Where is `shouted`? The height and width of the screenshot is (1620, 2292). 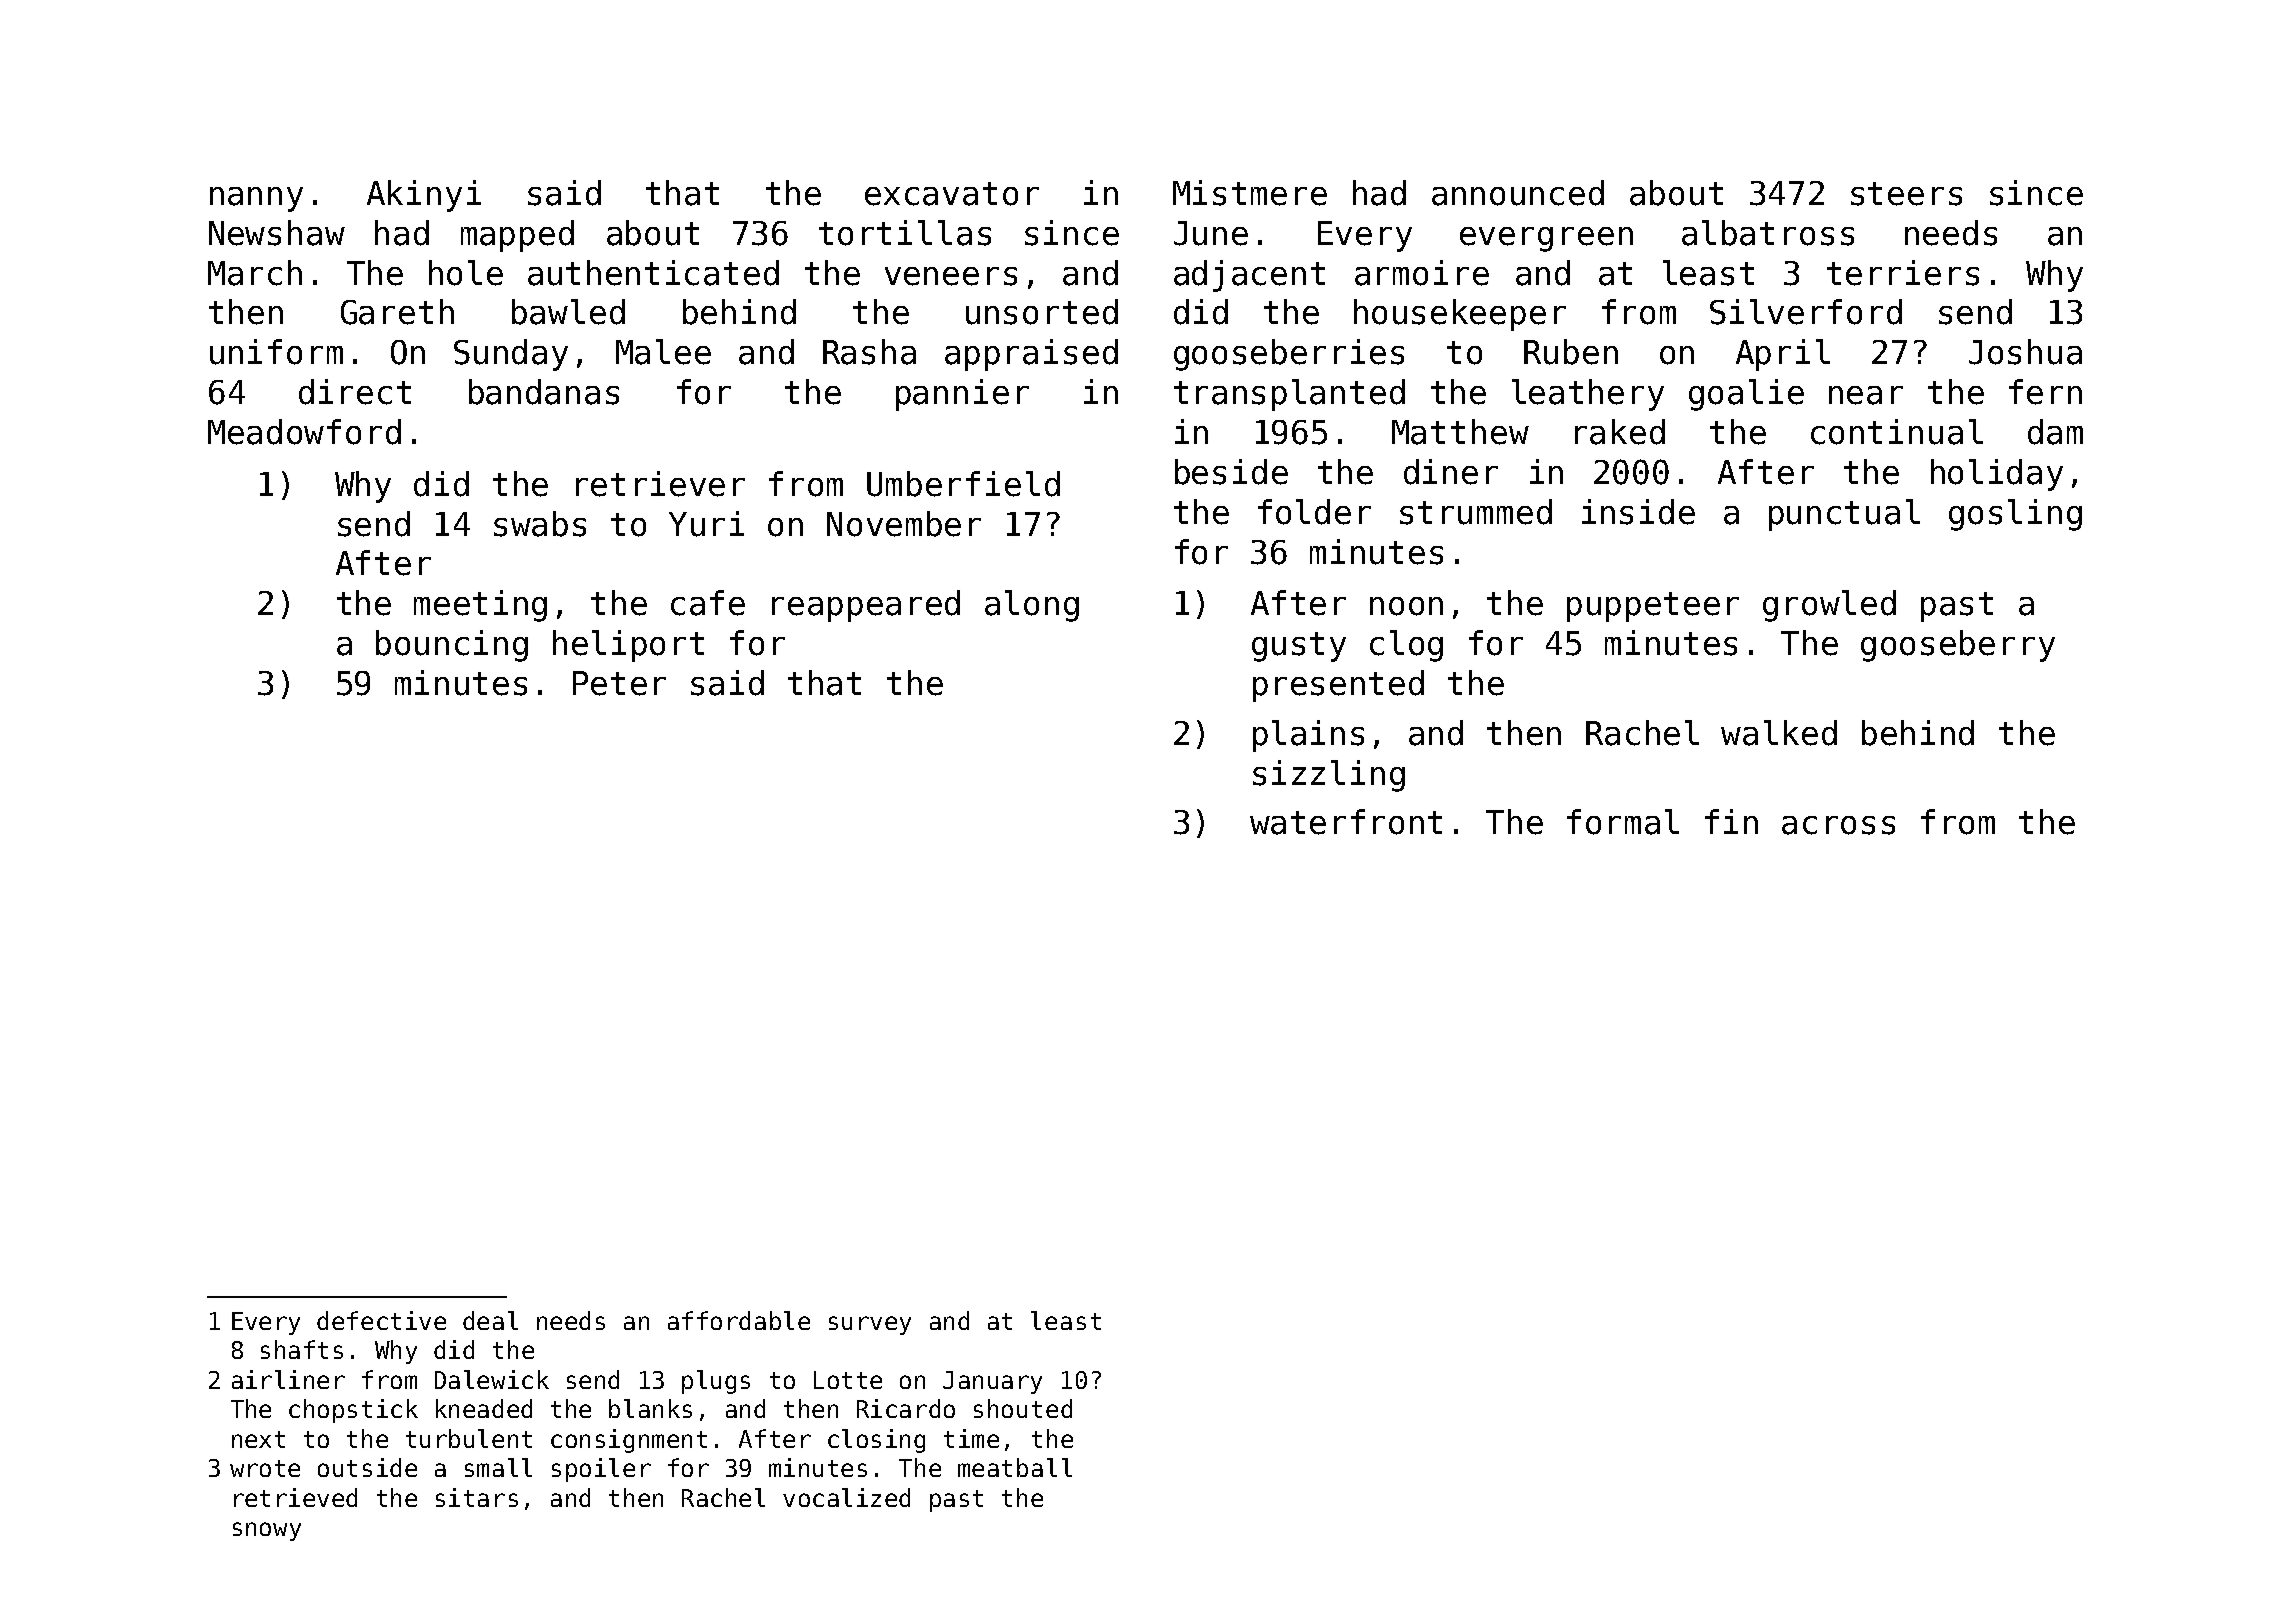
shouted is located at coordinates (1023, 1408).
